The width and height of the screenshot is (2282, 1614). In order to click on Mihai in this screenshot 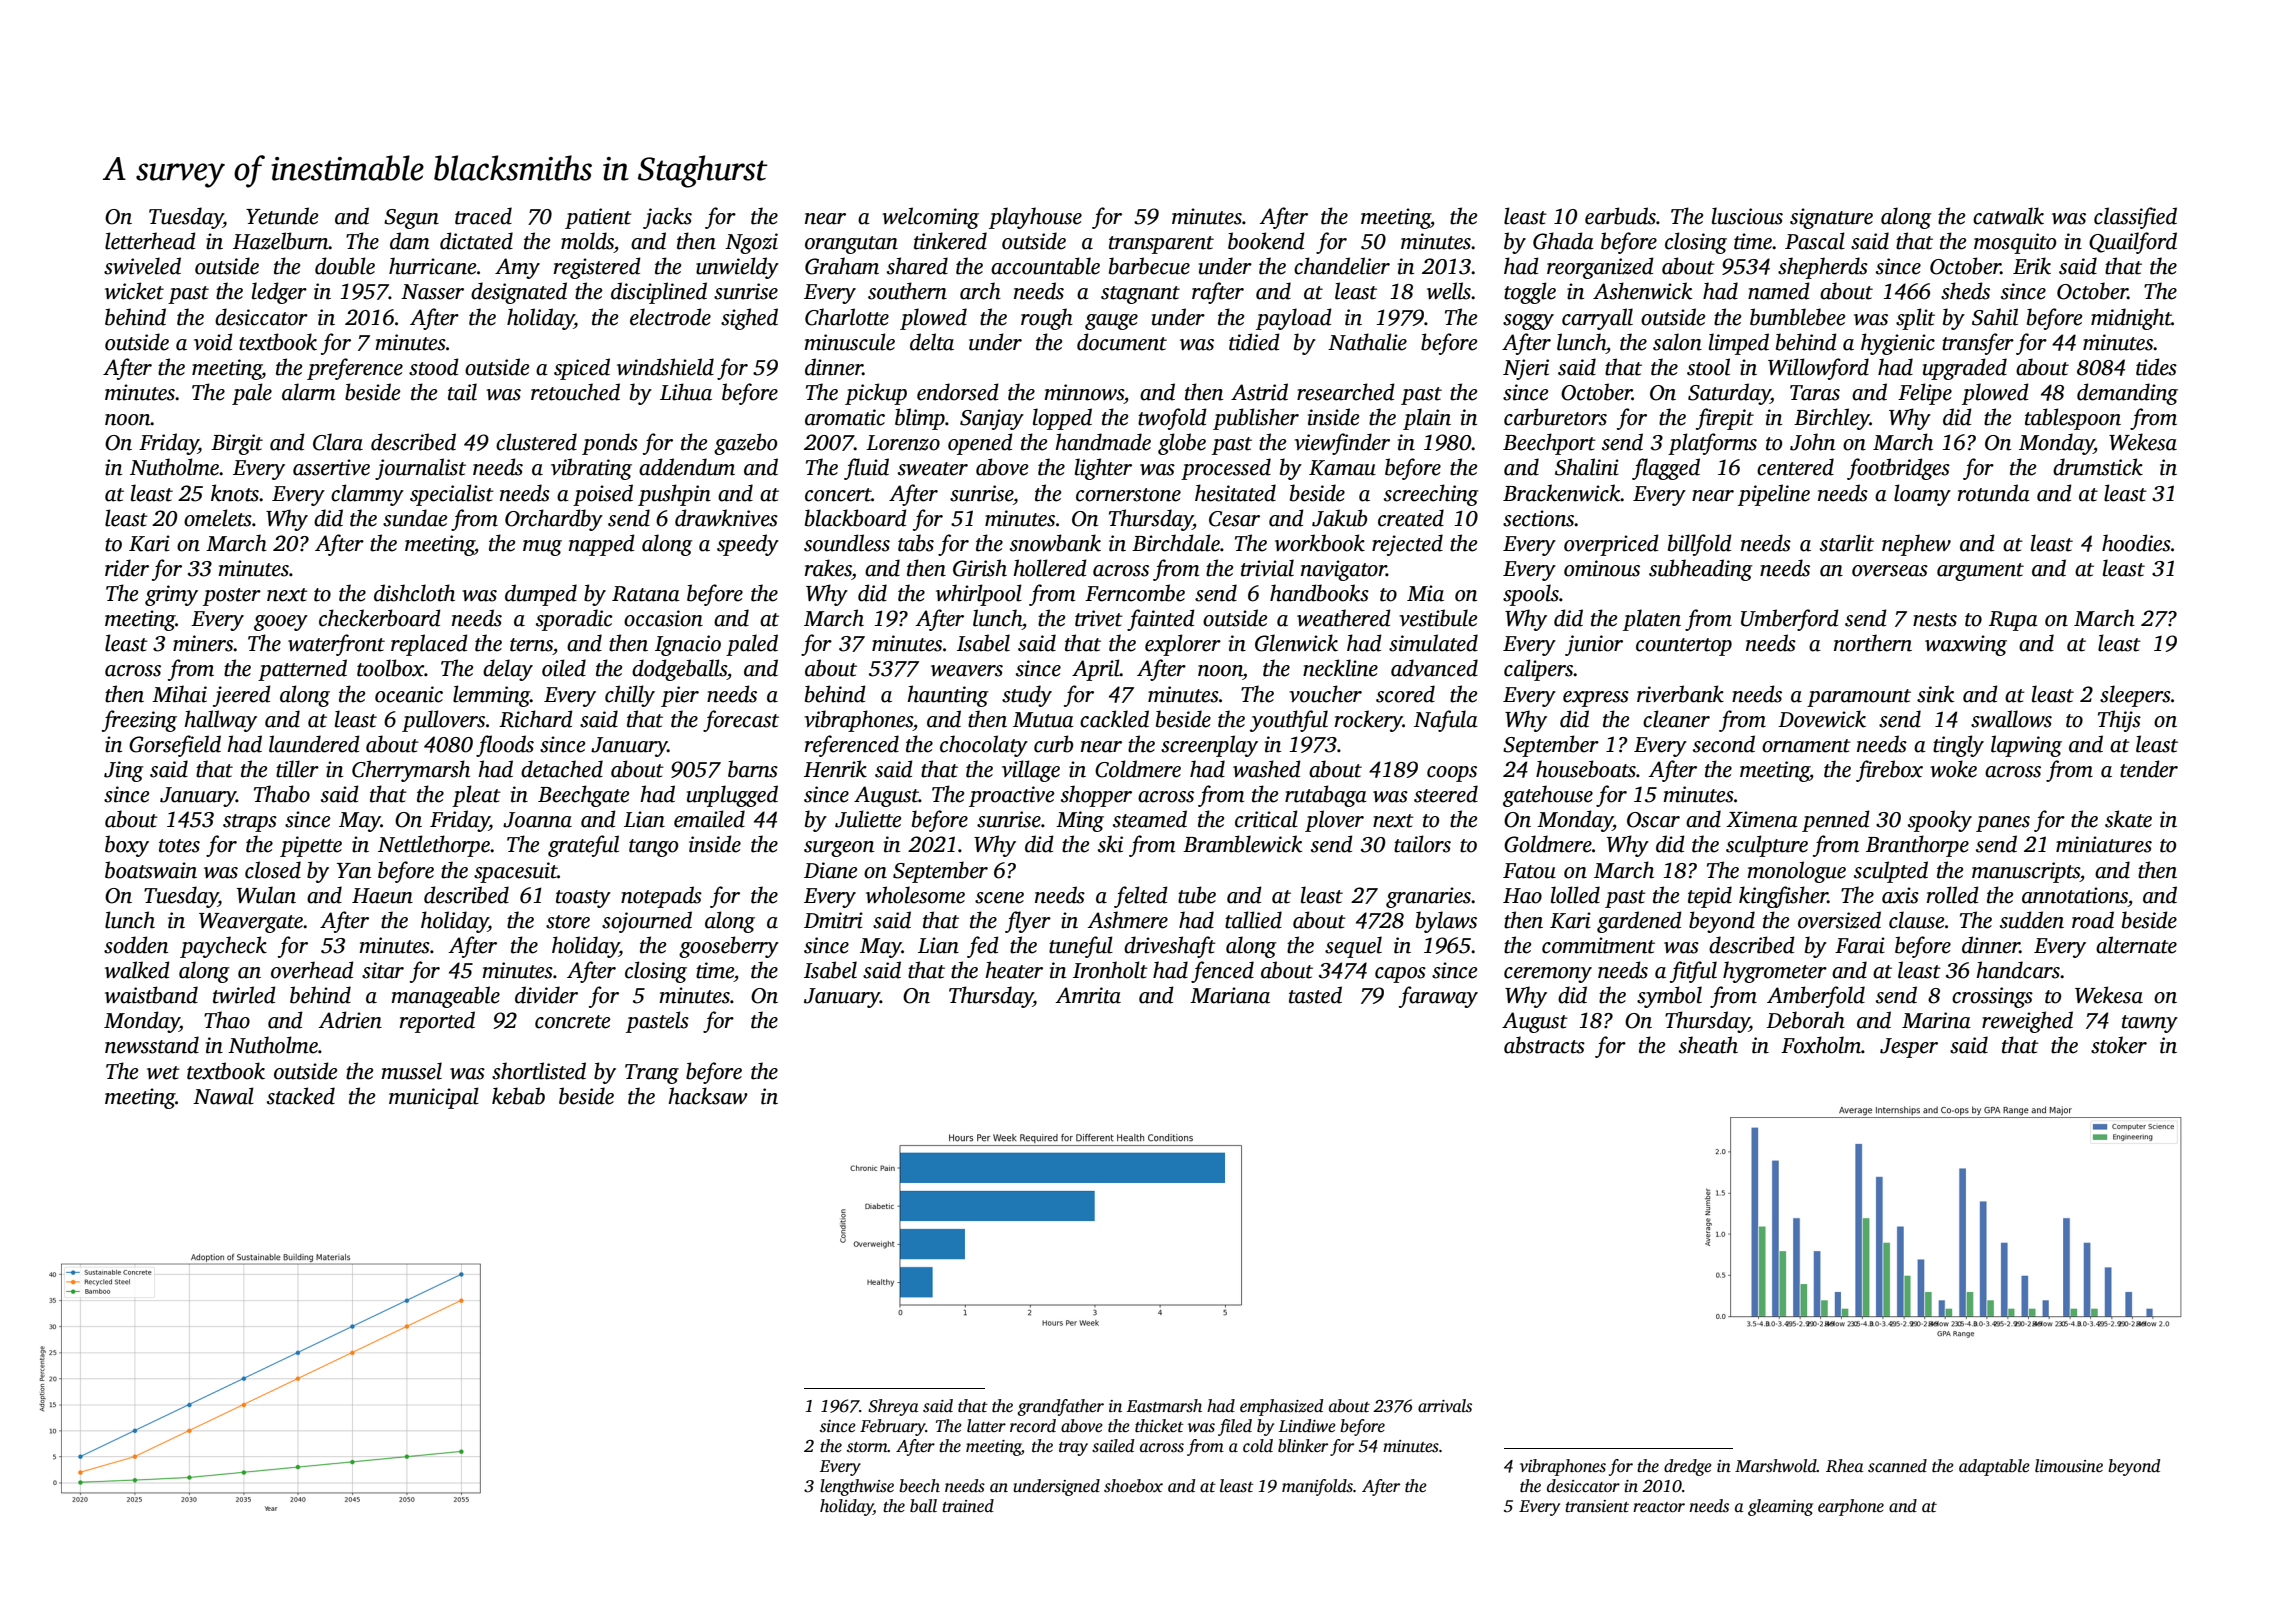, I will do `click(179, 694)`.
